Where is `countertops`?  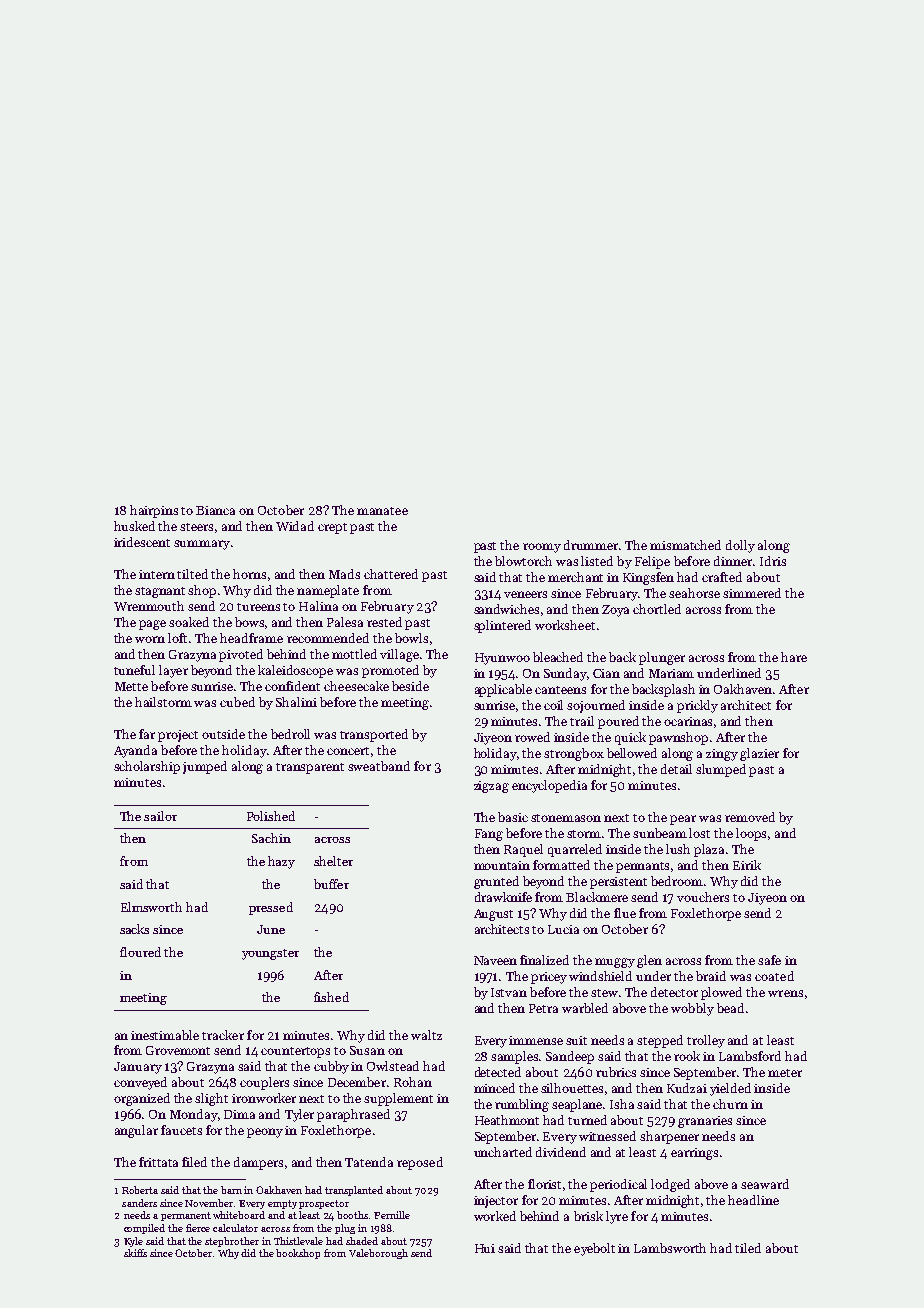
countertops is located at coordinates (295, 1052).
